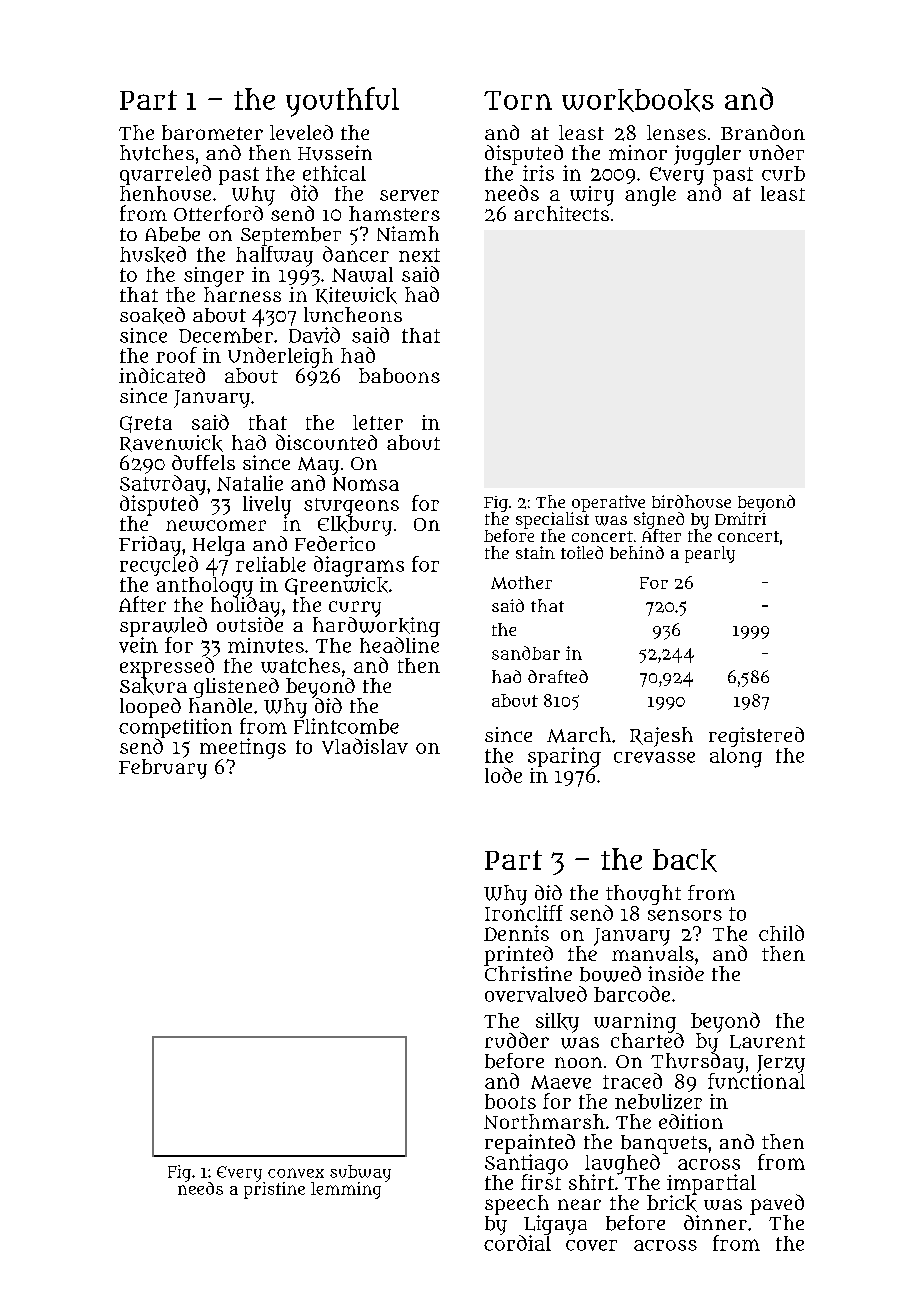  I want to click on meetings, so click(243, 748).
